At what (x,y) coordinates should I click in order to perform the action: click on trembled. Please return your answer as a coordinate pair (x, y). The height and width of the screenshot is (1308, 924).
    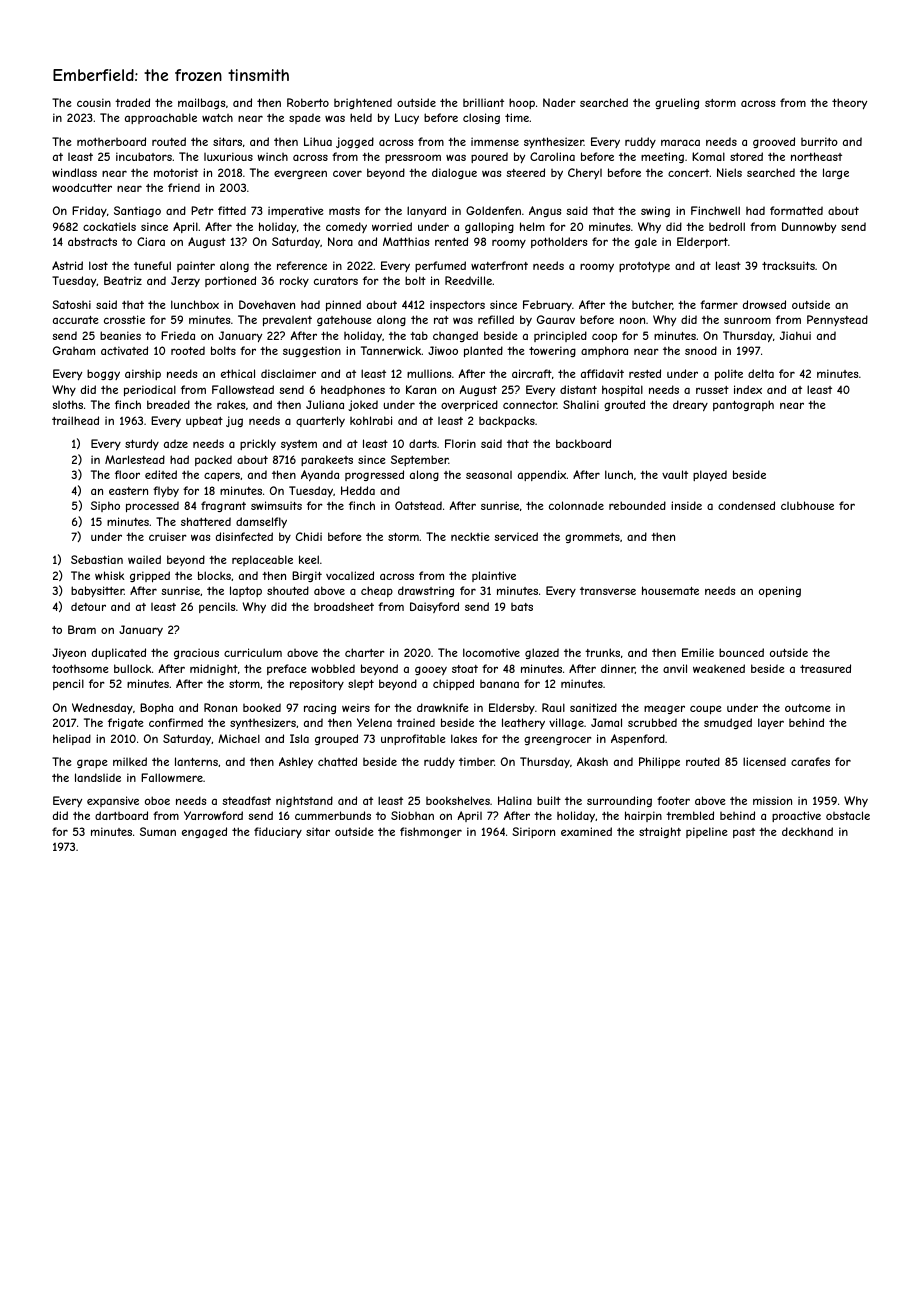
    Looking at the image, I should click on (690, 815).
